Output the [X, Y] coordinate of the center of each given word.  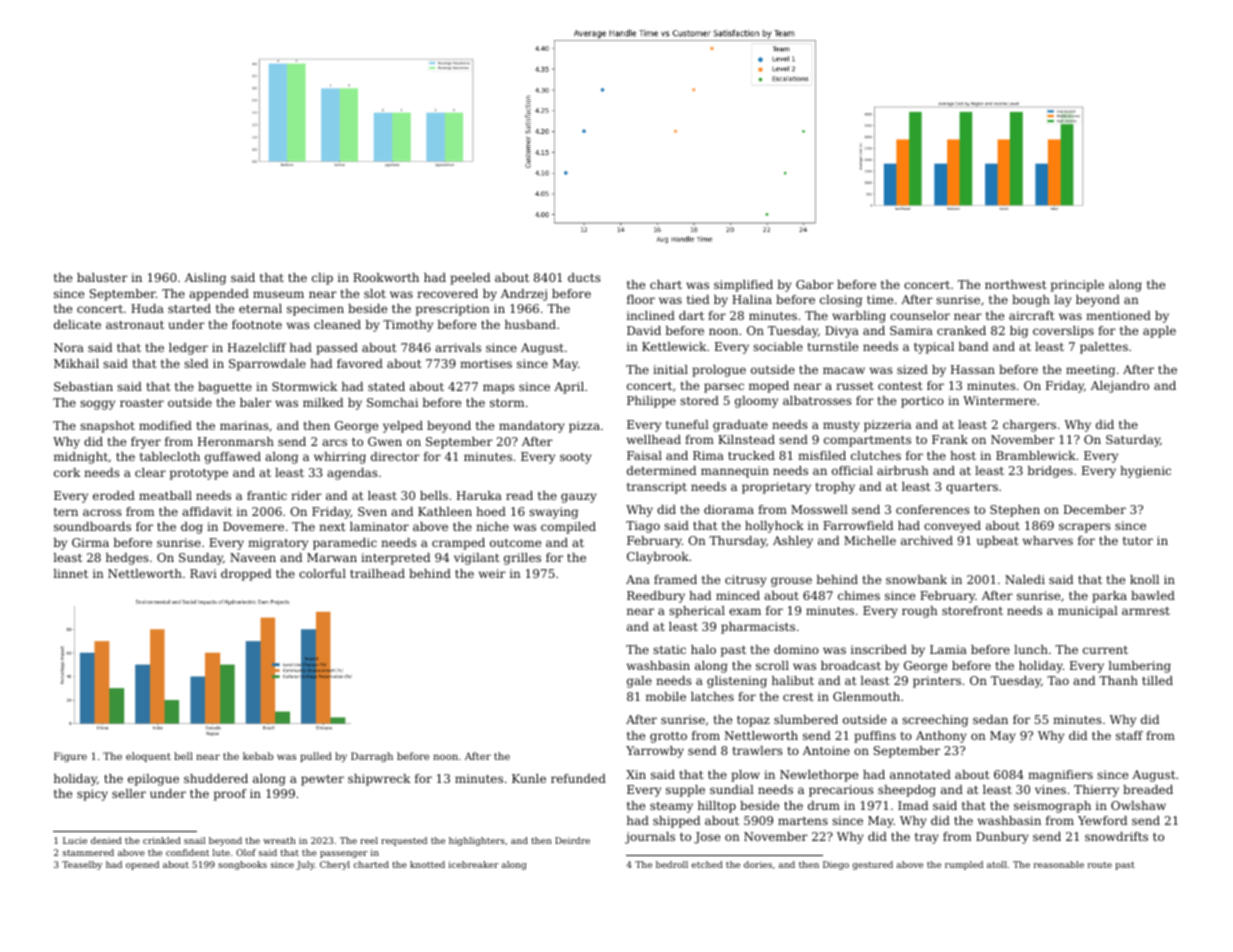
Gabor [815, 284]
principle [1077, 286]
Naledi [1025, 579]
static [669, 649]
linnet [70, 573]
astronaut [135, 325]
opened [142, 865]
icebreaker [474, 864]
